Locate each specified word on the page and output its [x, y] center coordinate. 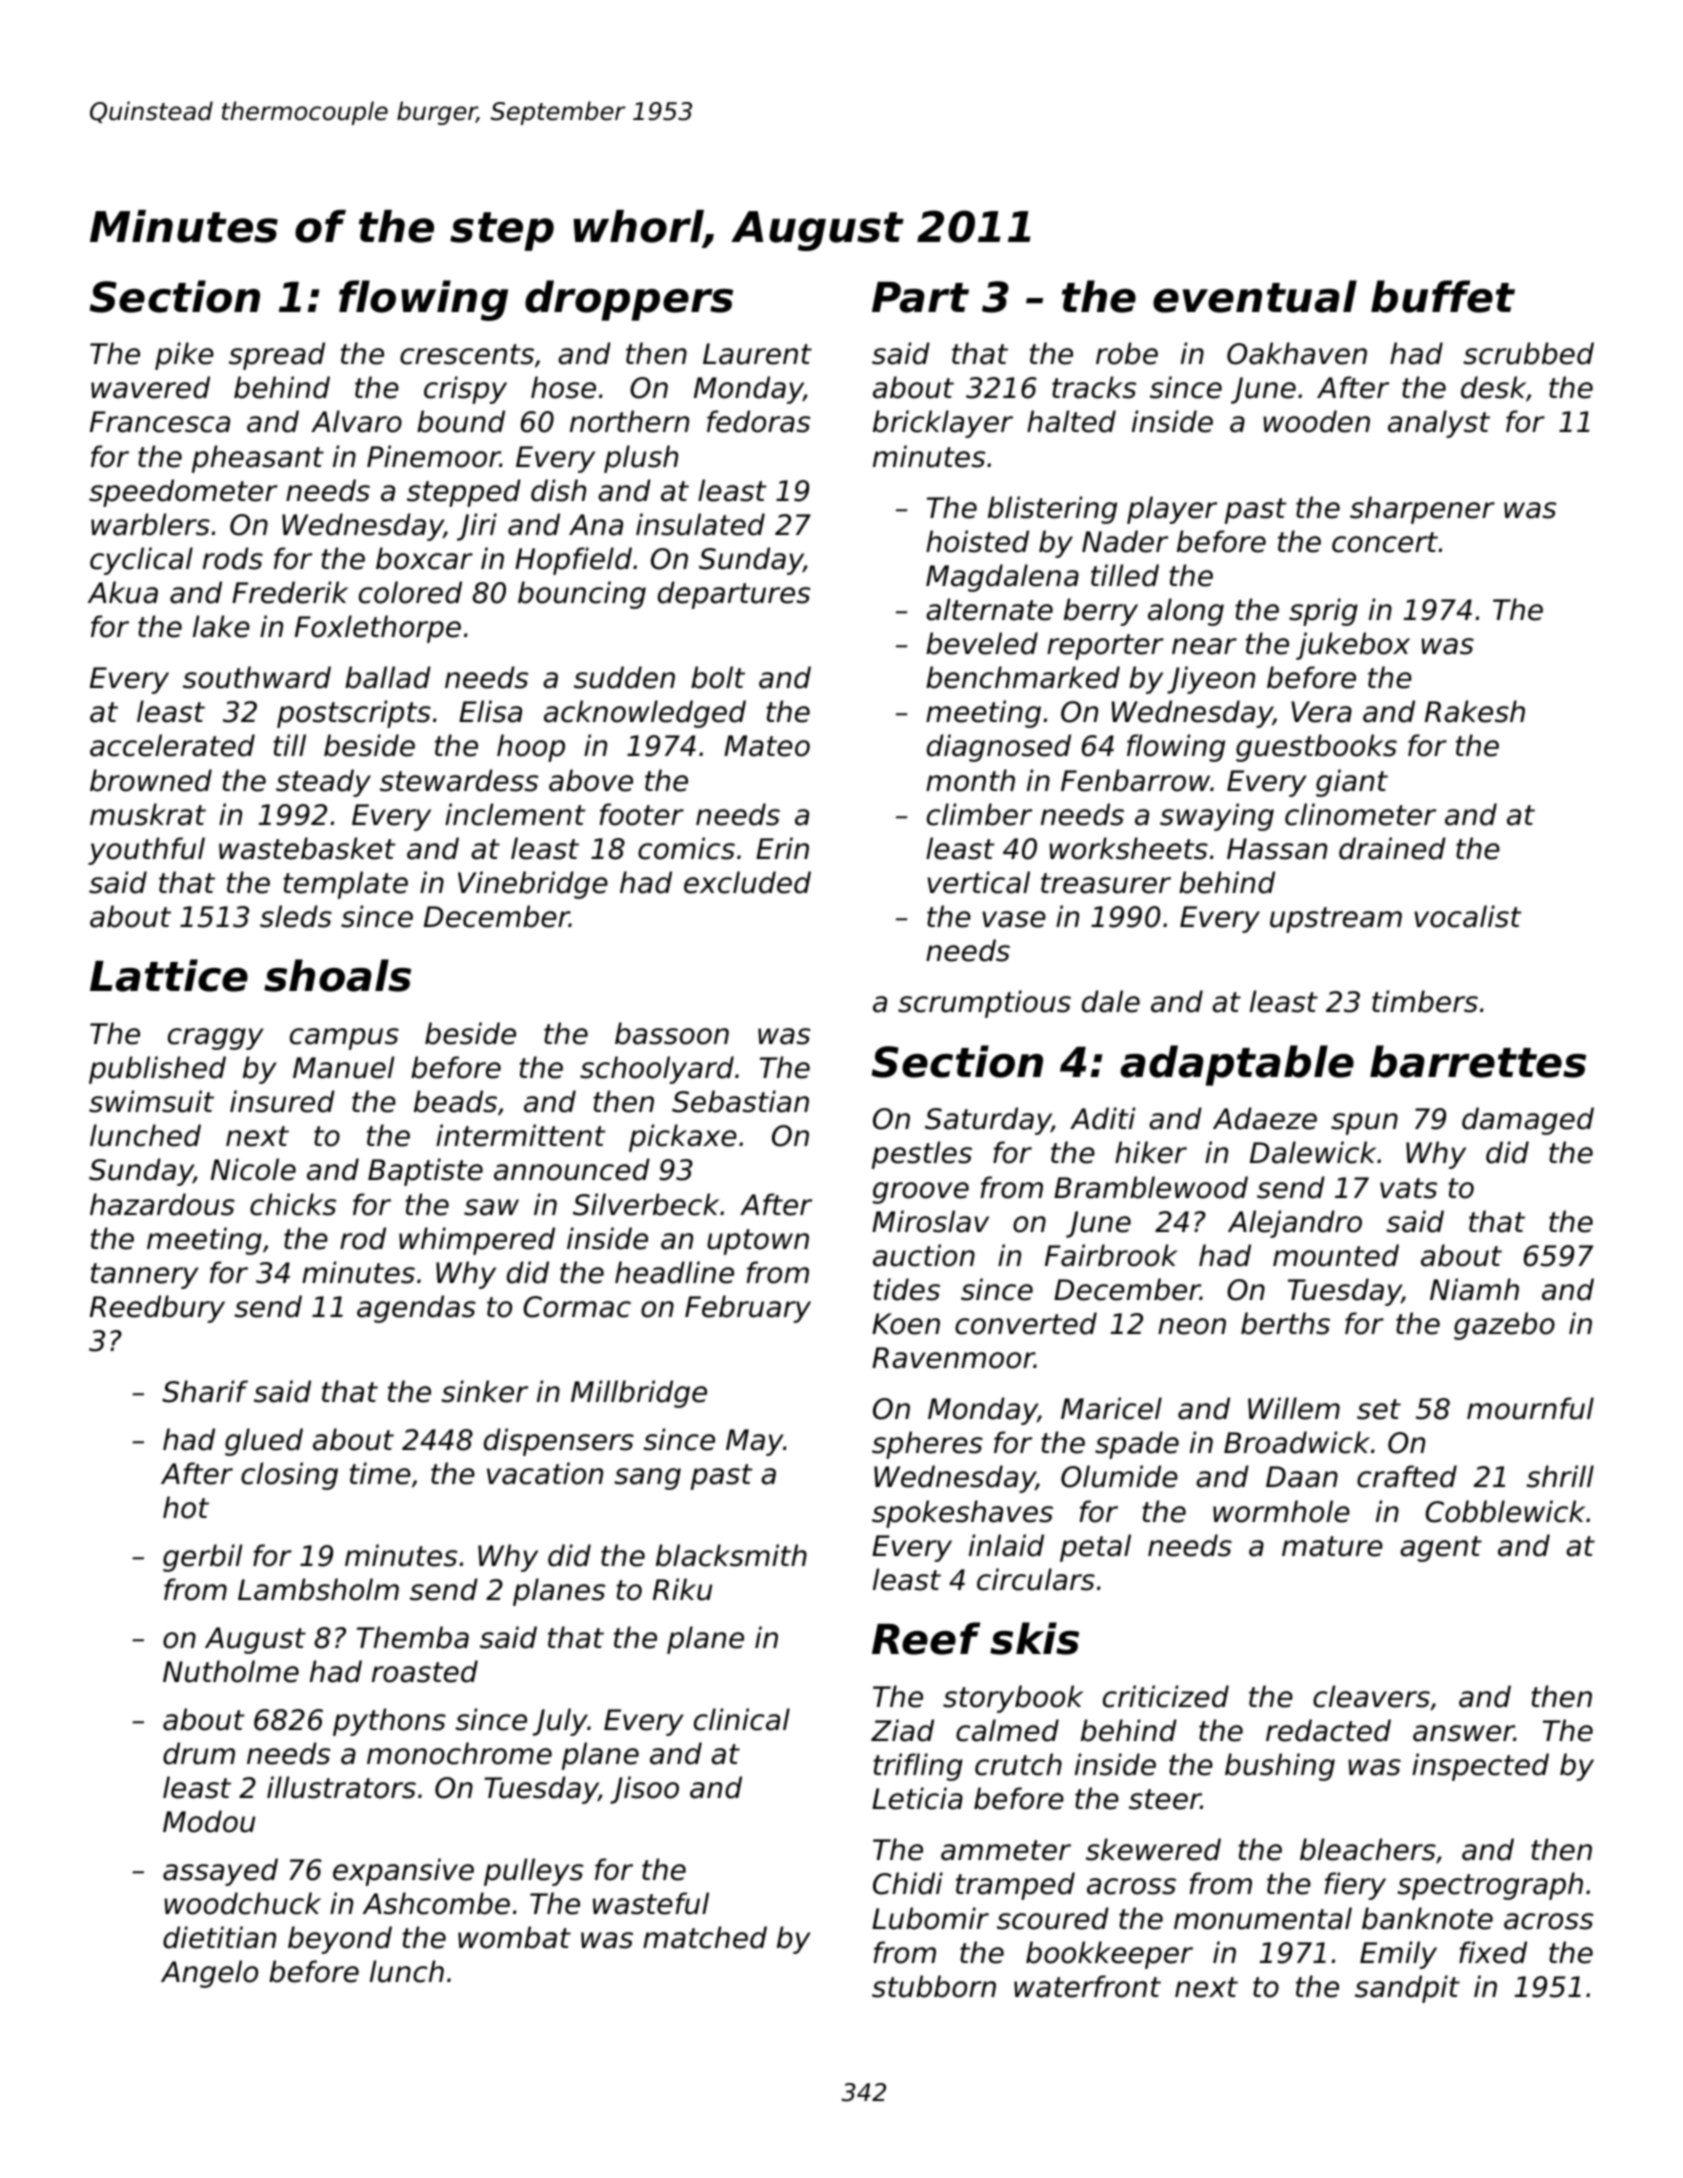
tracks [1094, 387]
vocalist [1467, 916]
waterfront [1087, 1986]
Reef [926, 1638]
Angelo [209, 1974]
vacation [545, 1473]
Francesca [160, 422]
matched [705, 1937]
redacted [1328, 1730]
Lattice [169, 975]
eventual [1255, 296]
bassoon [672, 1033]
